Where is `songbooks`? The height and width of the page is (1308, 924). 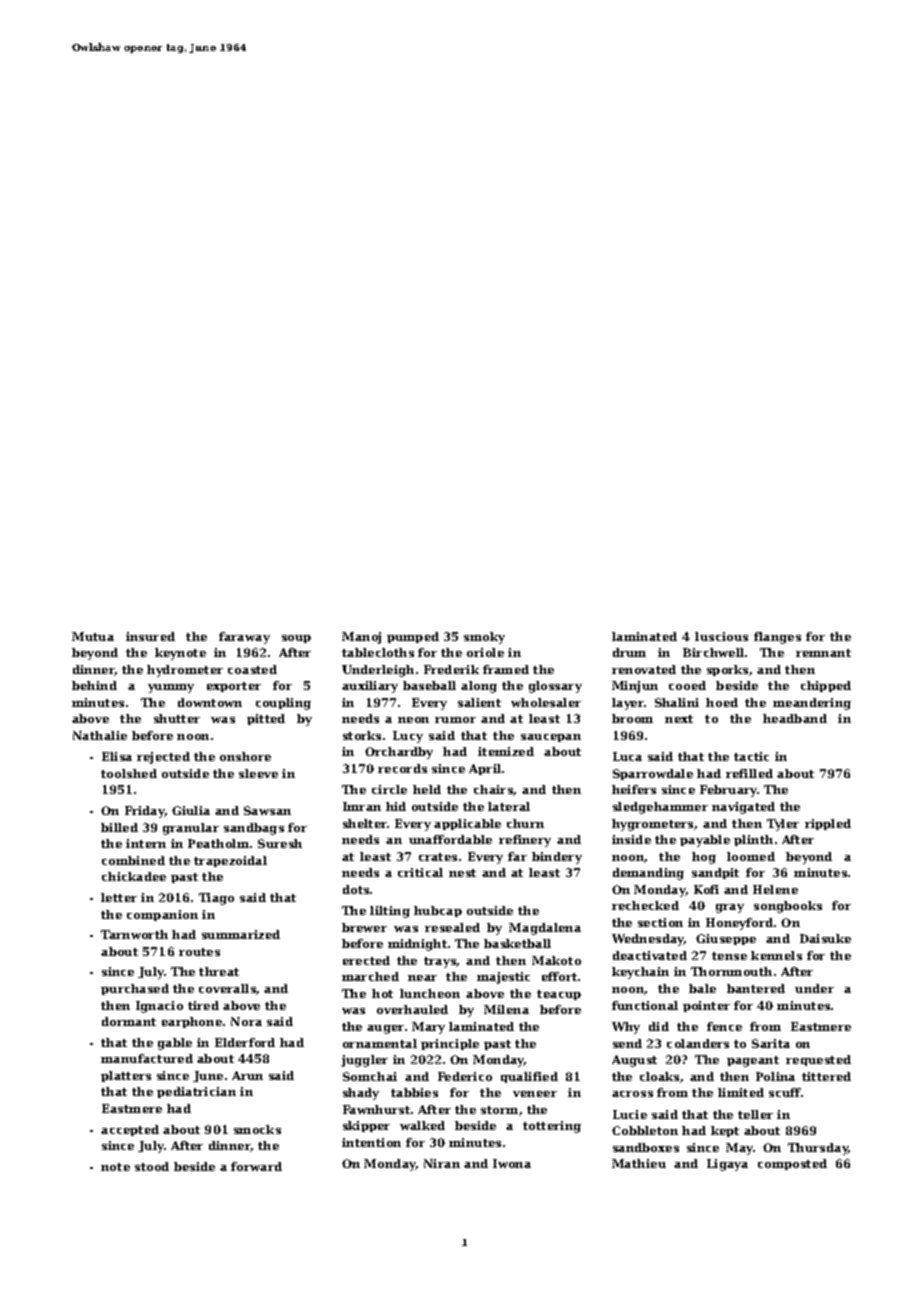
songbooks is located at coordinates (788, 907).
